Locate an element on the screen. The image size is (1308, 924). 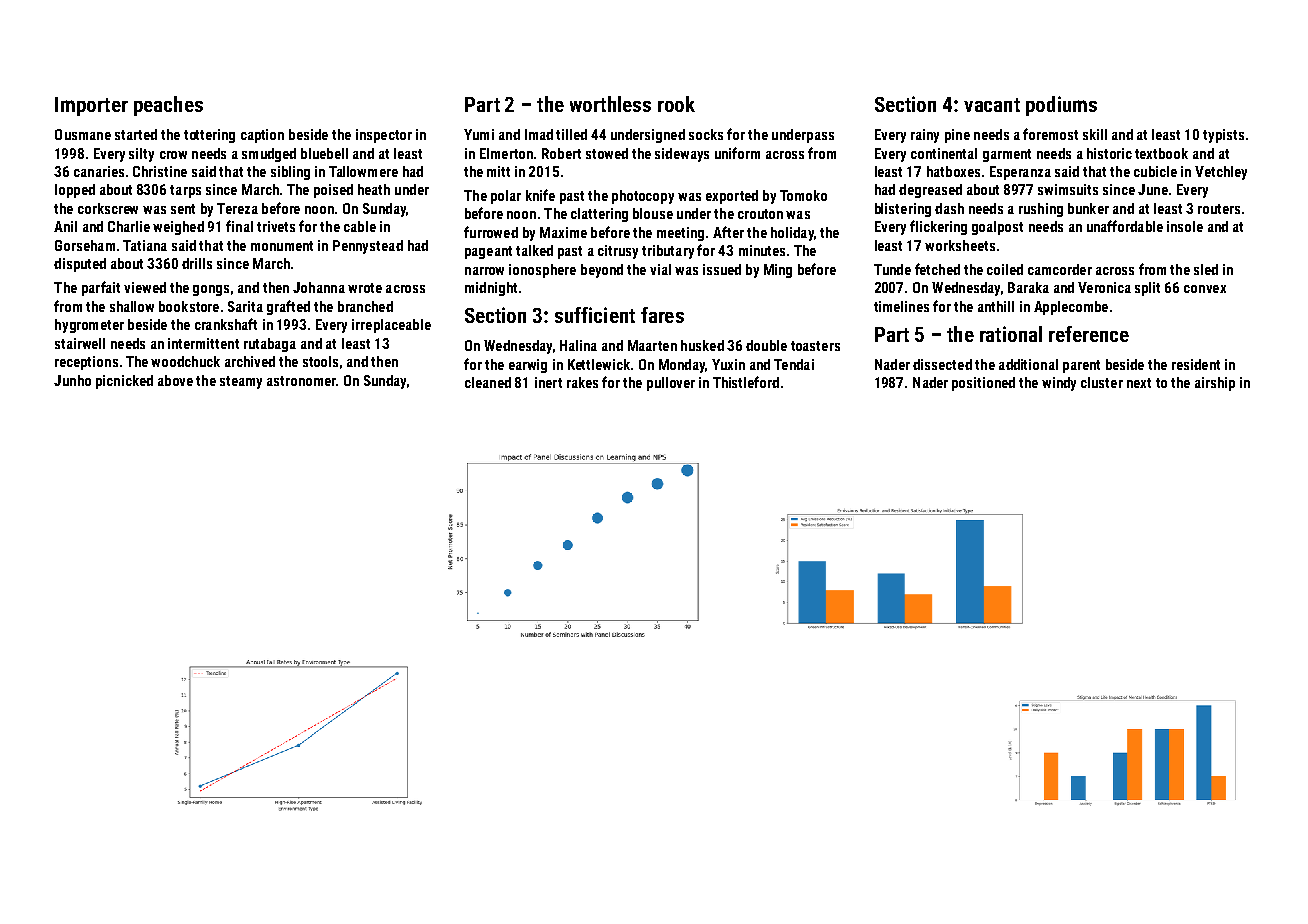
silty is located at coordinates (141, 155).
